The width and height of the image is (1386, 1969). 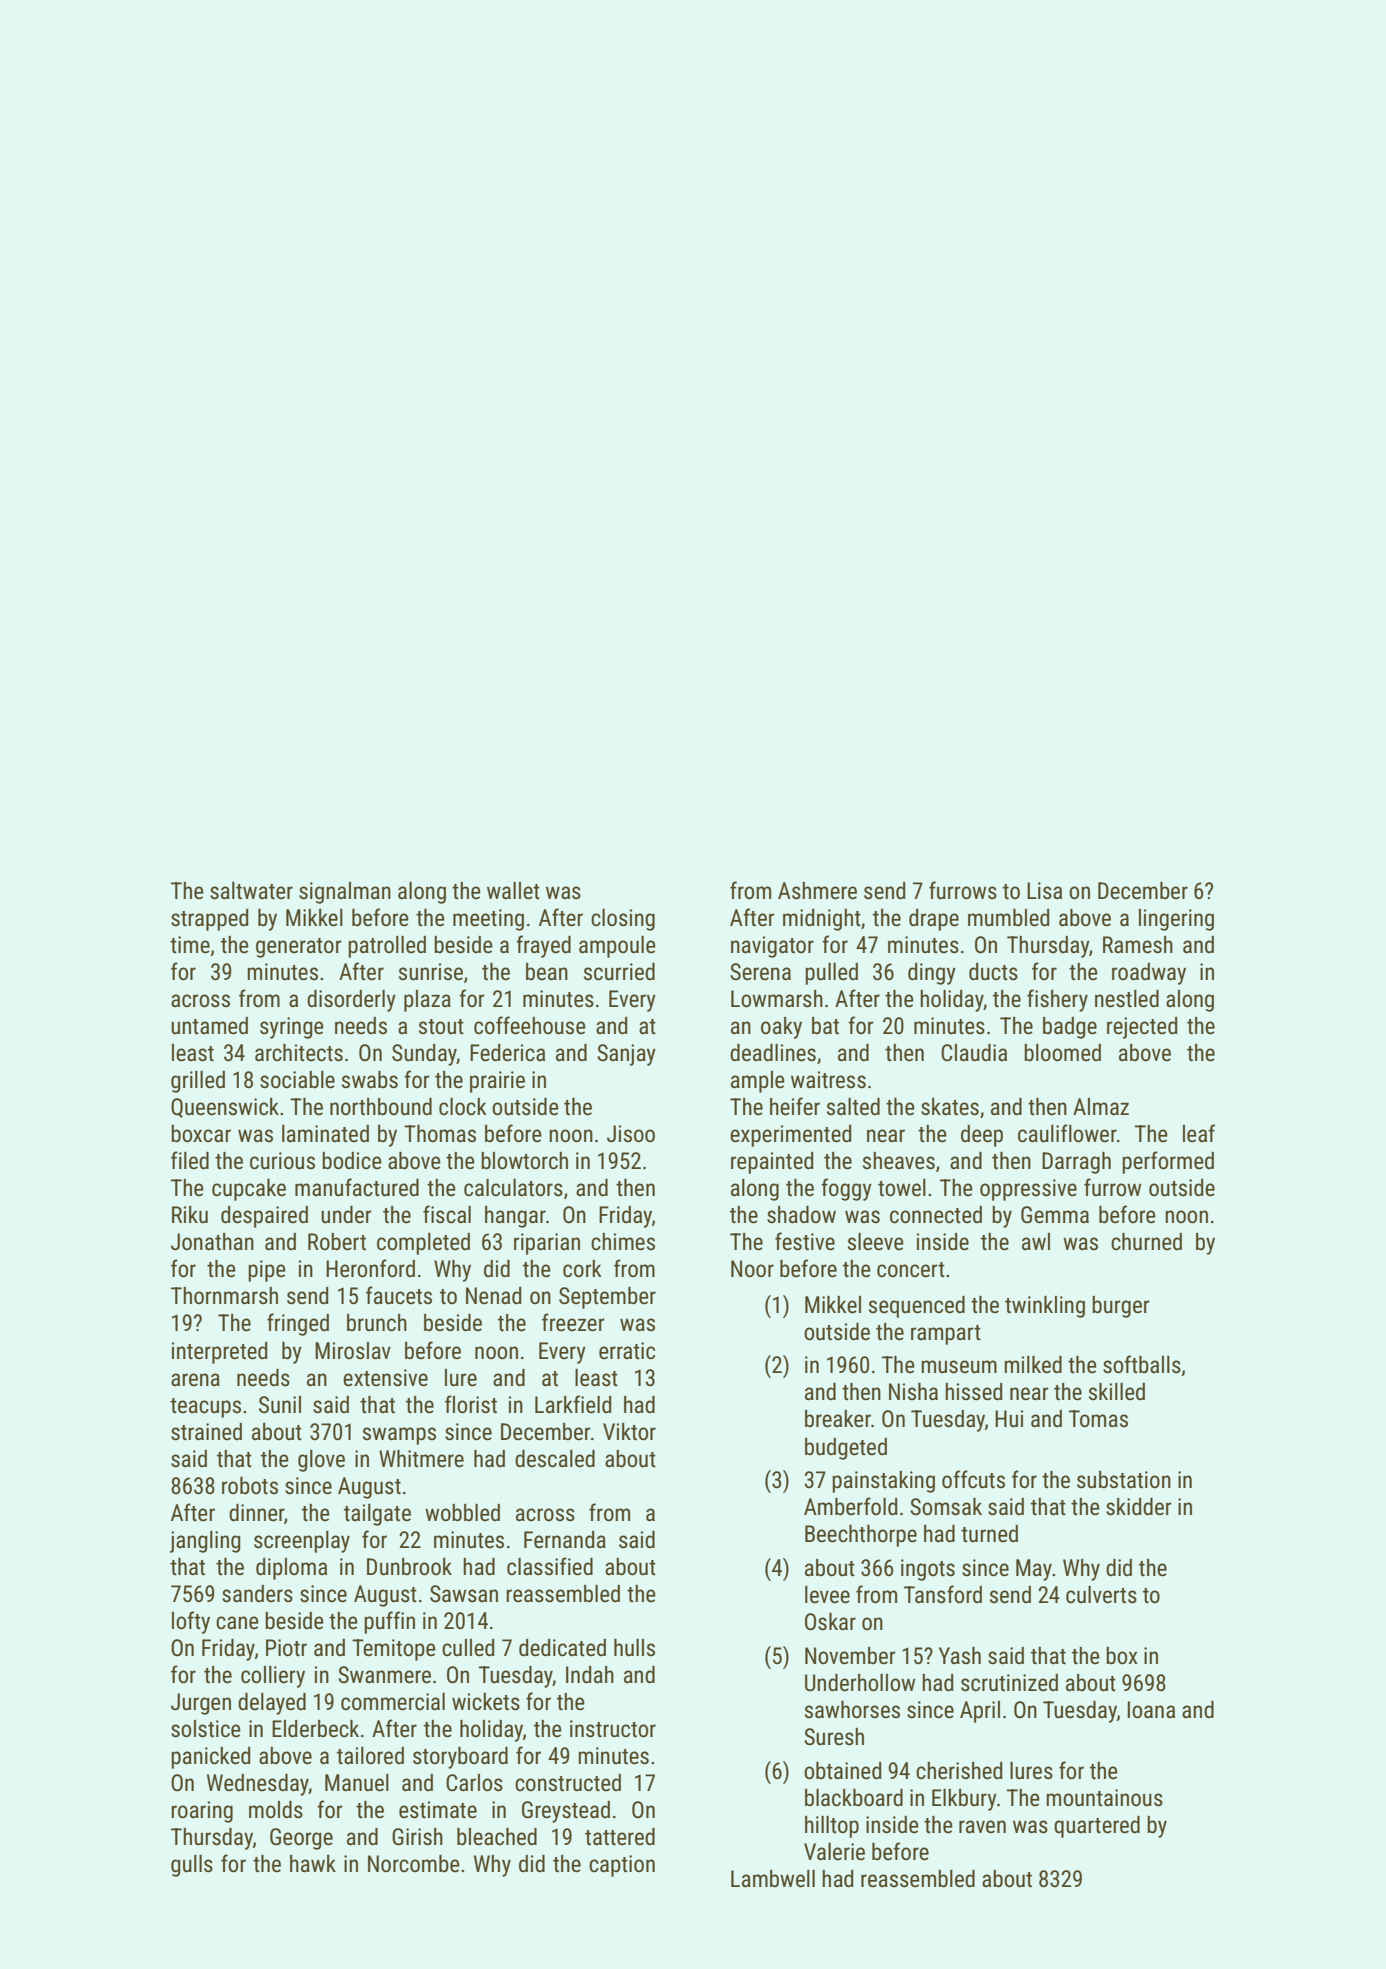 I want to click on bodice, so click(x=352, y=1161).
